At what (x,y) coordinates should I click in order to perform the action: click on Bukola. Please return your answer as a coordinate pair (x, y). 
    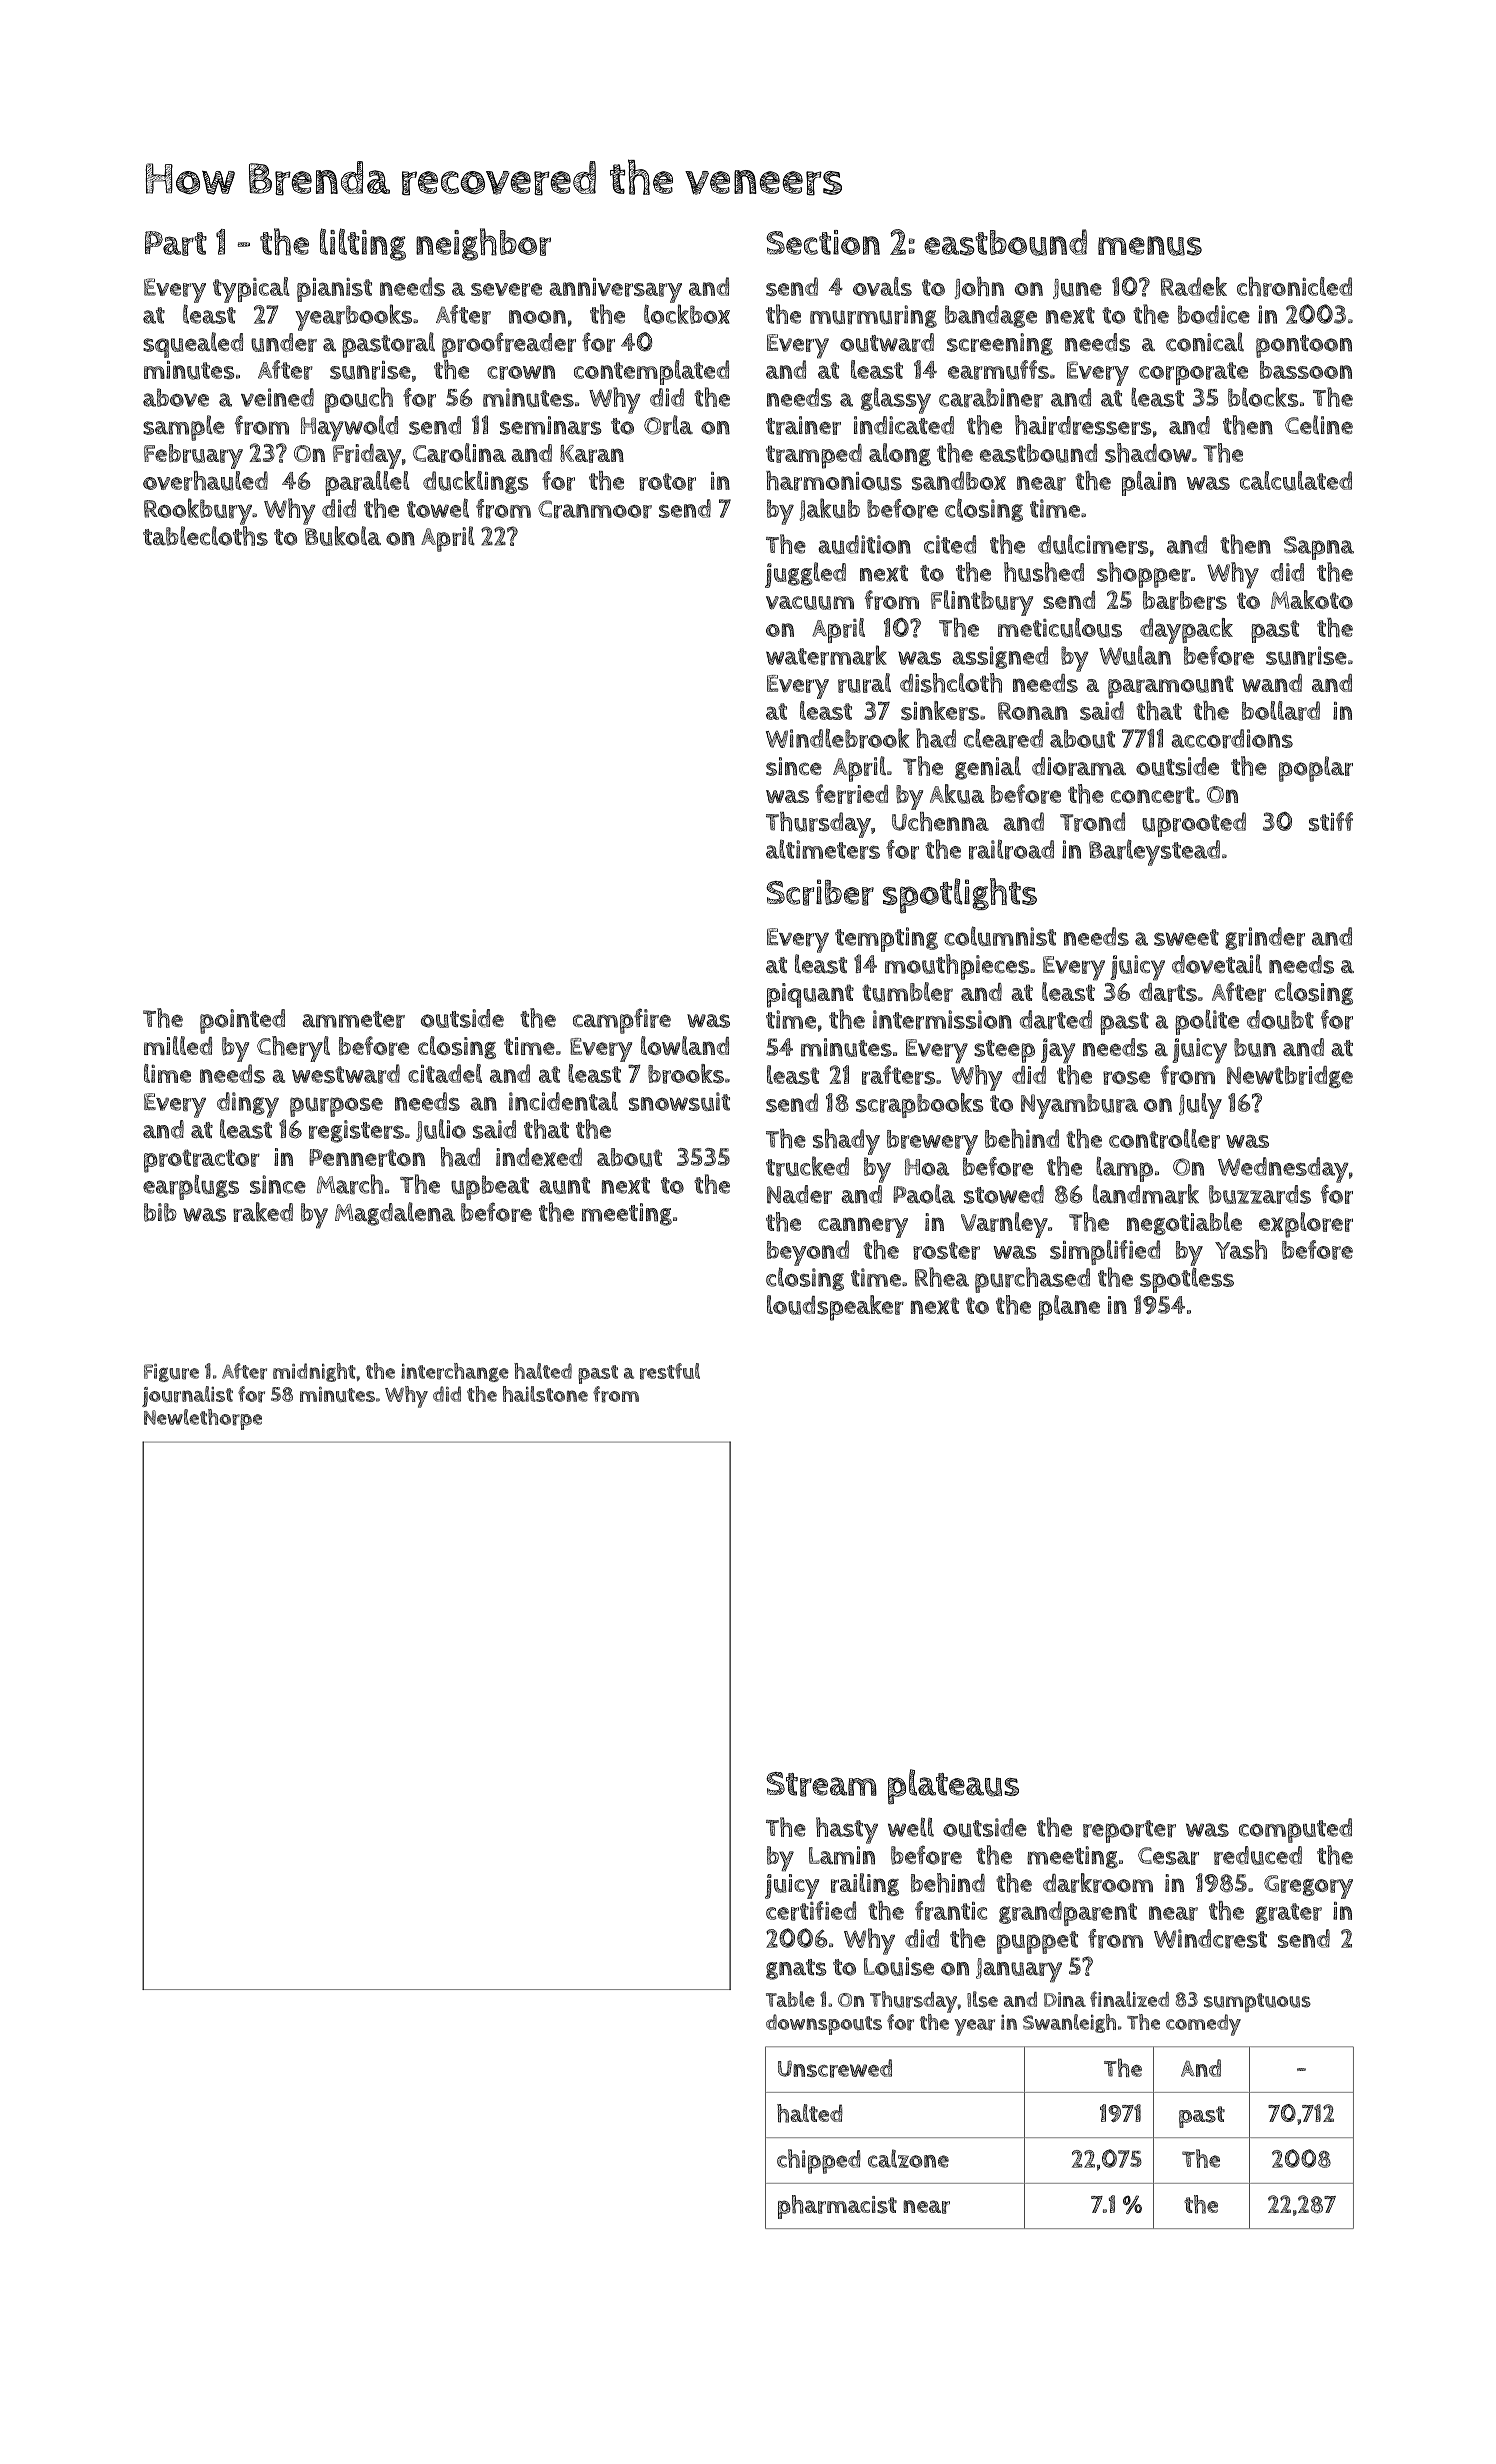
    Looking at the image, I should click on (343, 536).
